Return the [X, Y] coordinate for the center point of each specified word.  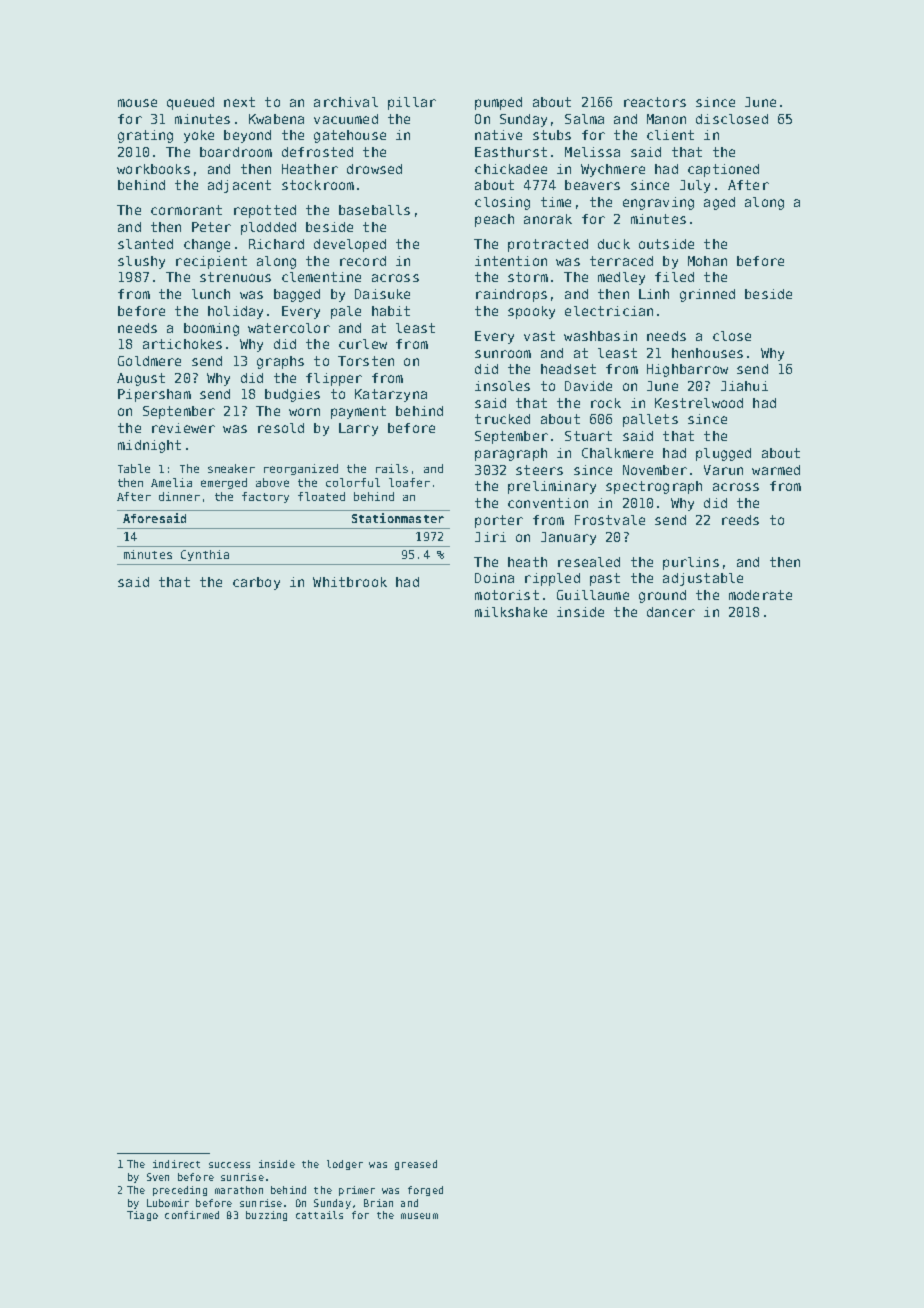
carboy [256, 583]
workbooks [153, 169]
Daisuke [382, 294]
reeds [740, 520]
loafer [409, 482]
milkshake [511, 612]
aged [719, 203]
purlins [691, 563]
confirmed [192, 1215]
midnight [149, 446]
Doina [494, 578]
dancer [671, 612]
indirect [176, 1164]
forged [425, 1191]
